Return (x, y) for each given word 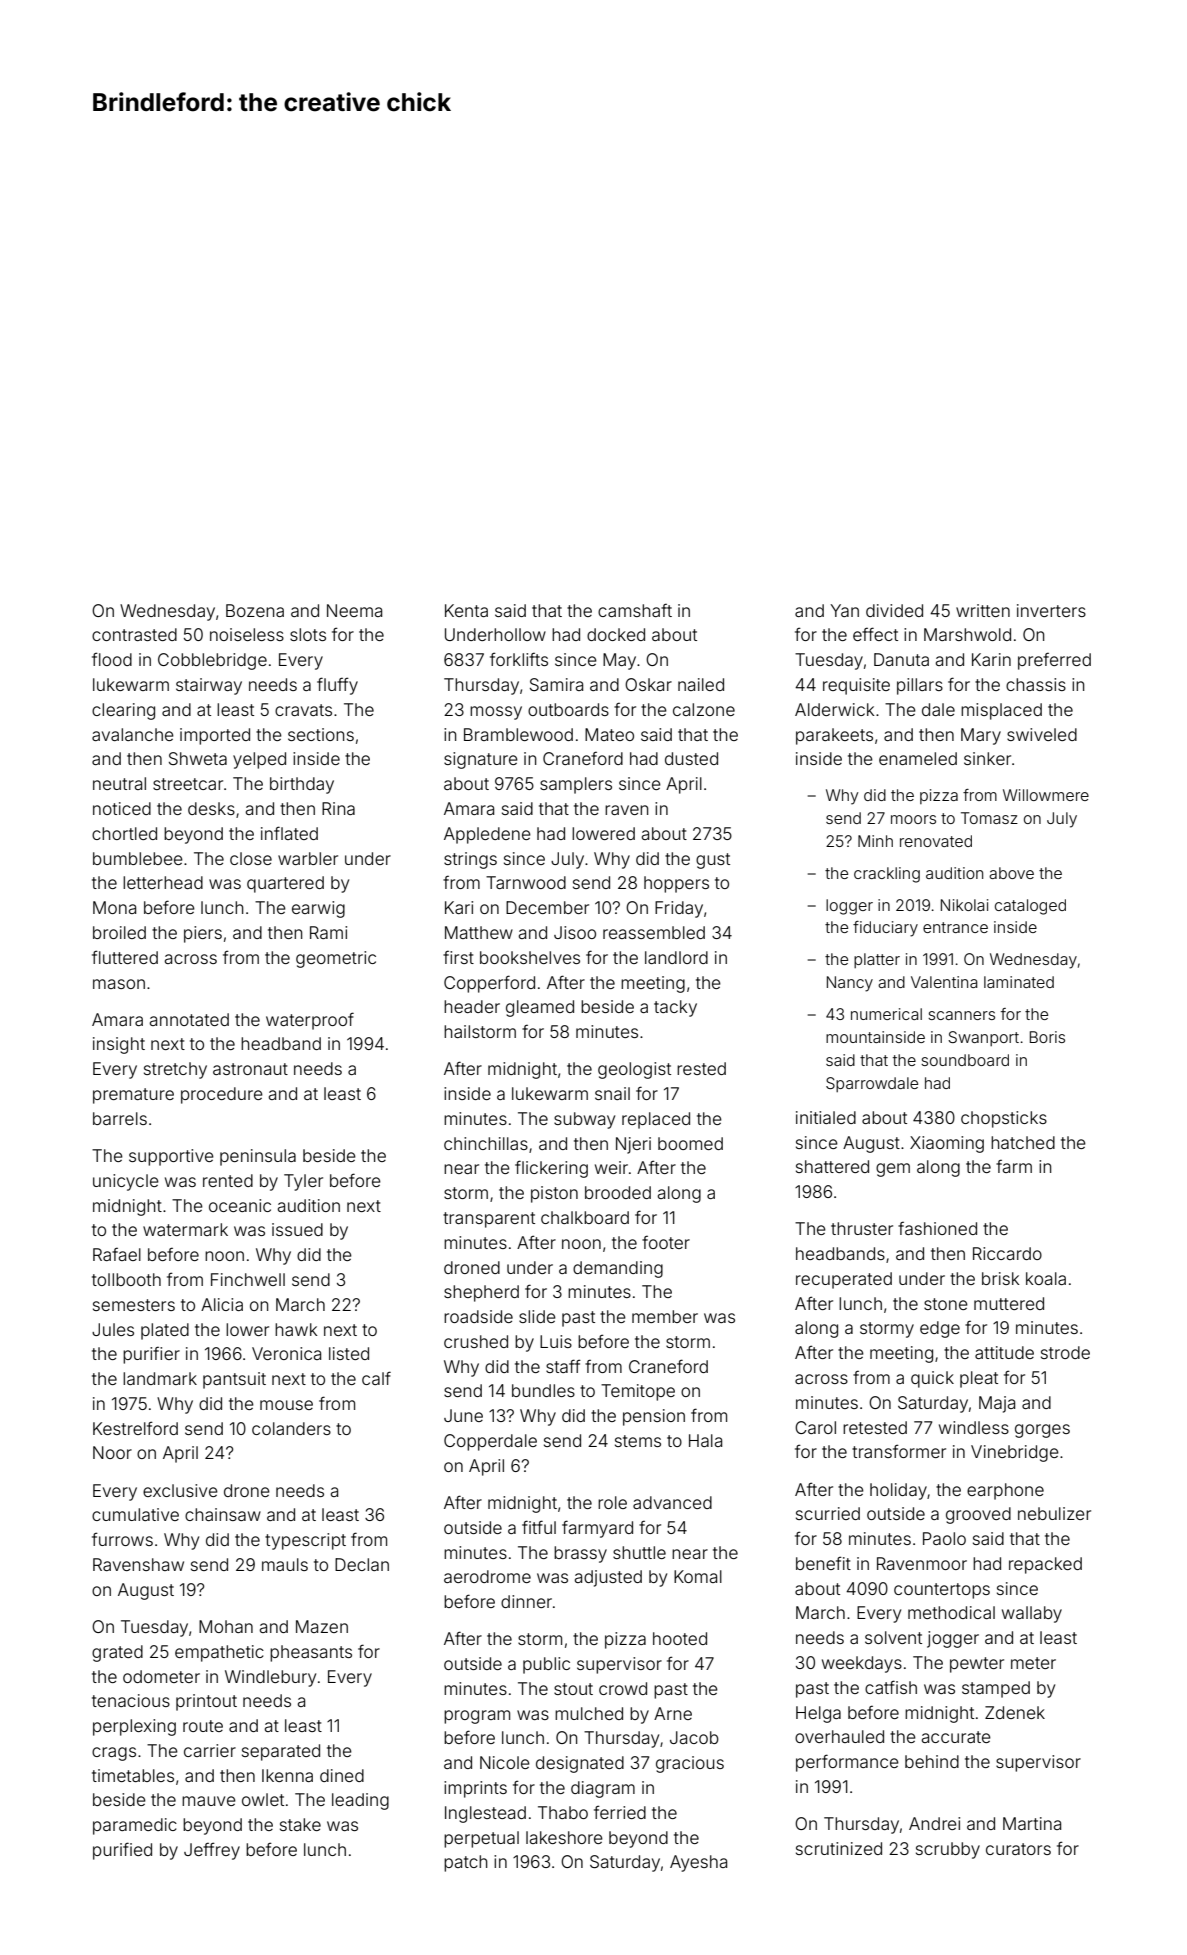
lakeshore (564, 1837)
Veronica (286, 1353)
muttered (1009, 1303)
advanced (672, 1502)
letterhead (163, 882)
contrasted (134, 634)
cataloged (1030, 907)
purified (122, 1851)
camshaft (635, 610)
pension (654, 1417)
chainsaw (223, 1514)
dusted (691, 758)
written (983, 610)
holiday (898, 1491)
